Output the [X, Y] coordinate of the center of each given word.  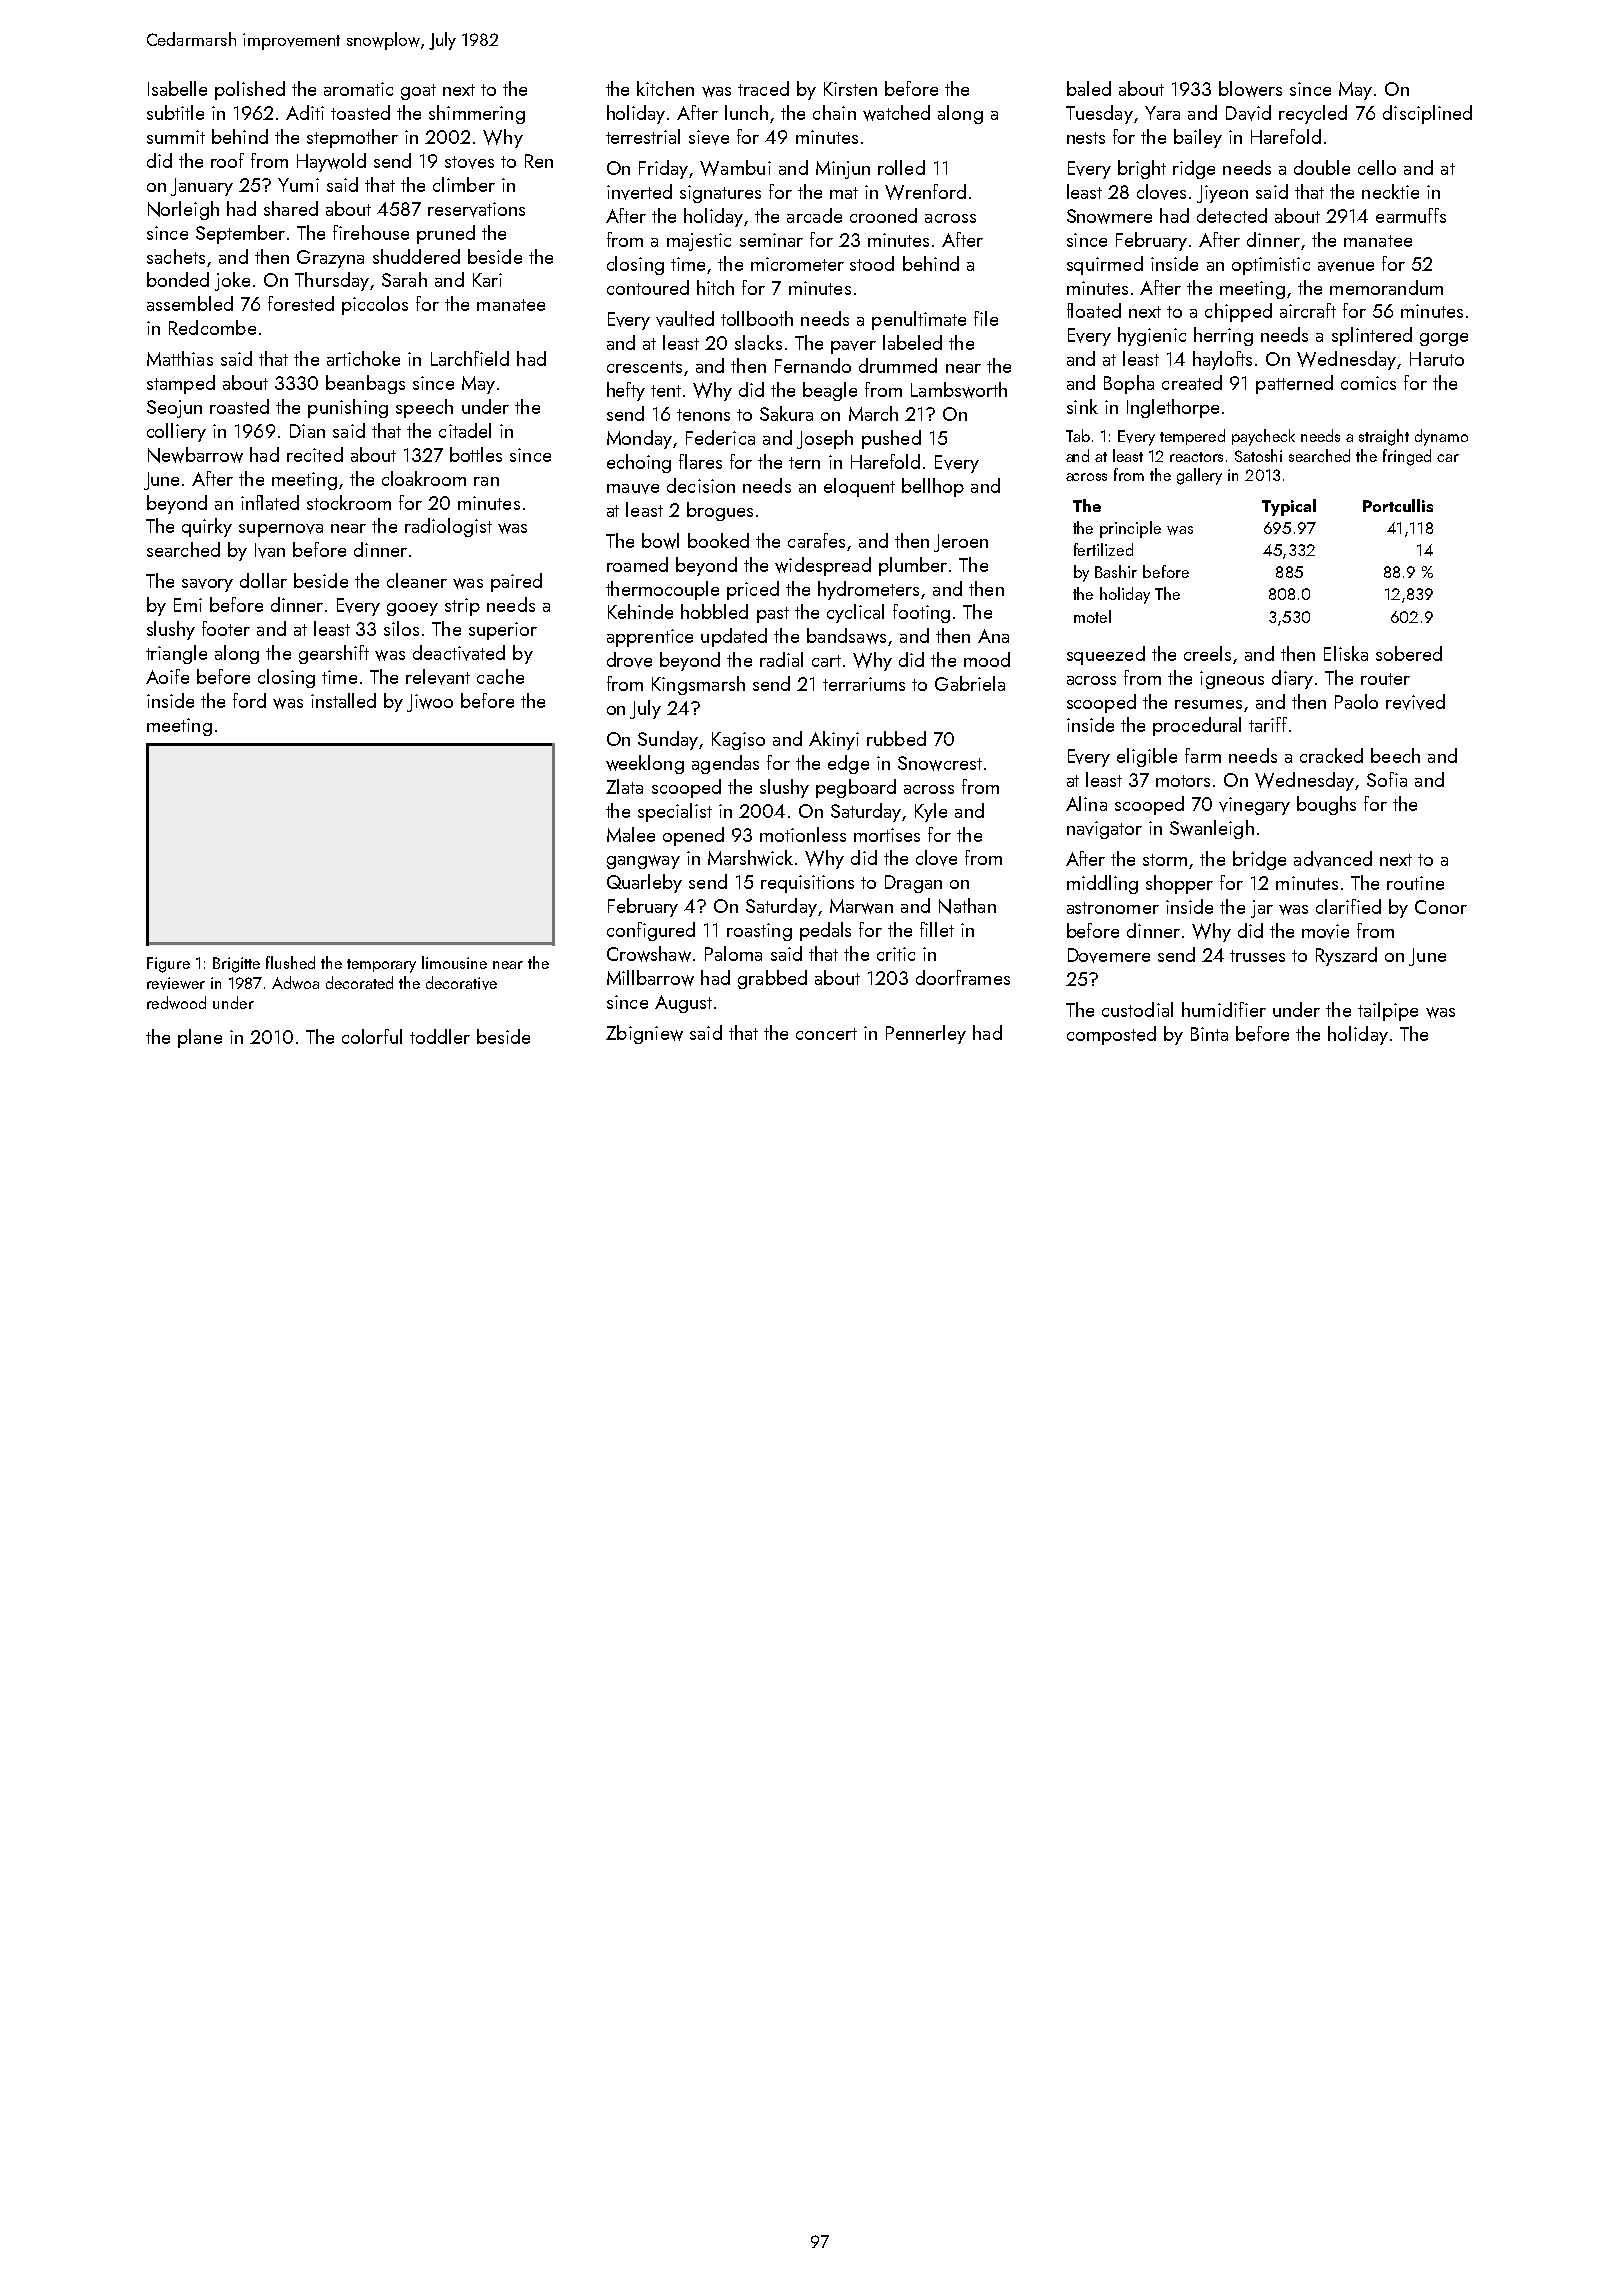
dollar [263, 580]
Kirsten [850, 89]
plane [200, 1038]
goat [418, 92]
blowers [1250, 89]
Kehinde [640, 611]
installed [343, 700]
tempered [1192, 437]
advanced [1333, 859]
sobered [1409, 653]
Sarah [404, 279]
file [986, 318]
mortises [887, 835]
